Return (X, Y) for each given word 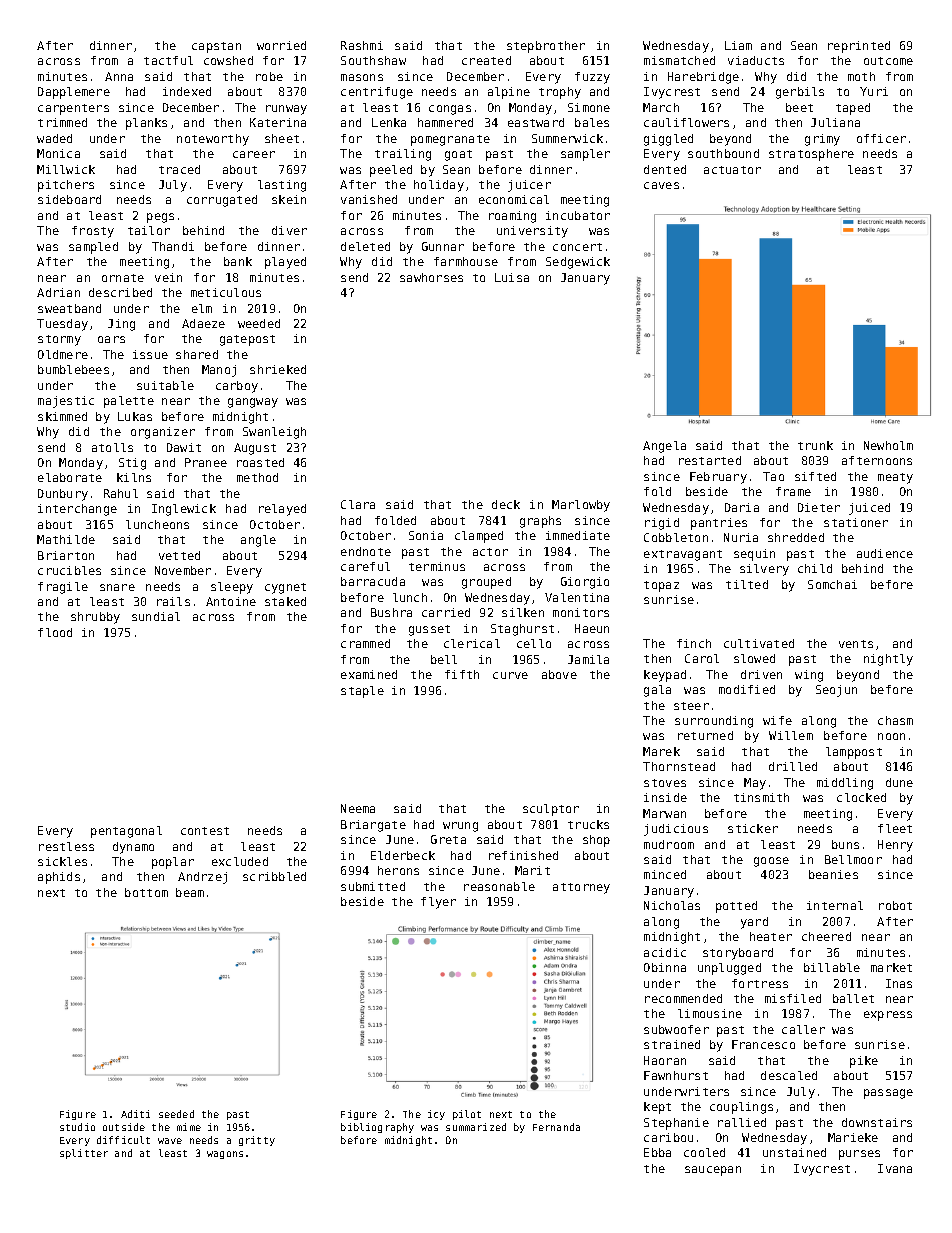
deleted (365, 246)
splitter (84, 1154)
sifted (815, 476)
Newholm (888, 445)
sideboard (69, 199)
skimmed (62, 416)
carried (446, 612)
